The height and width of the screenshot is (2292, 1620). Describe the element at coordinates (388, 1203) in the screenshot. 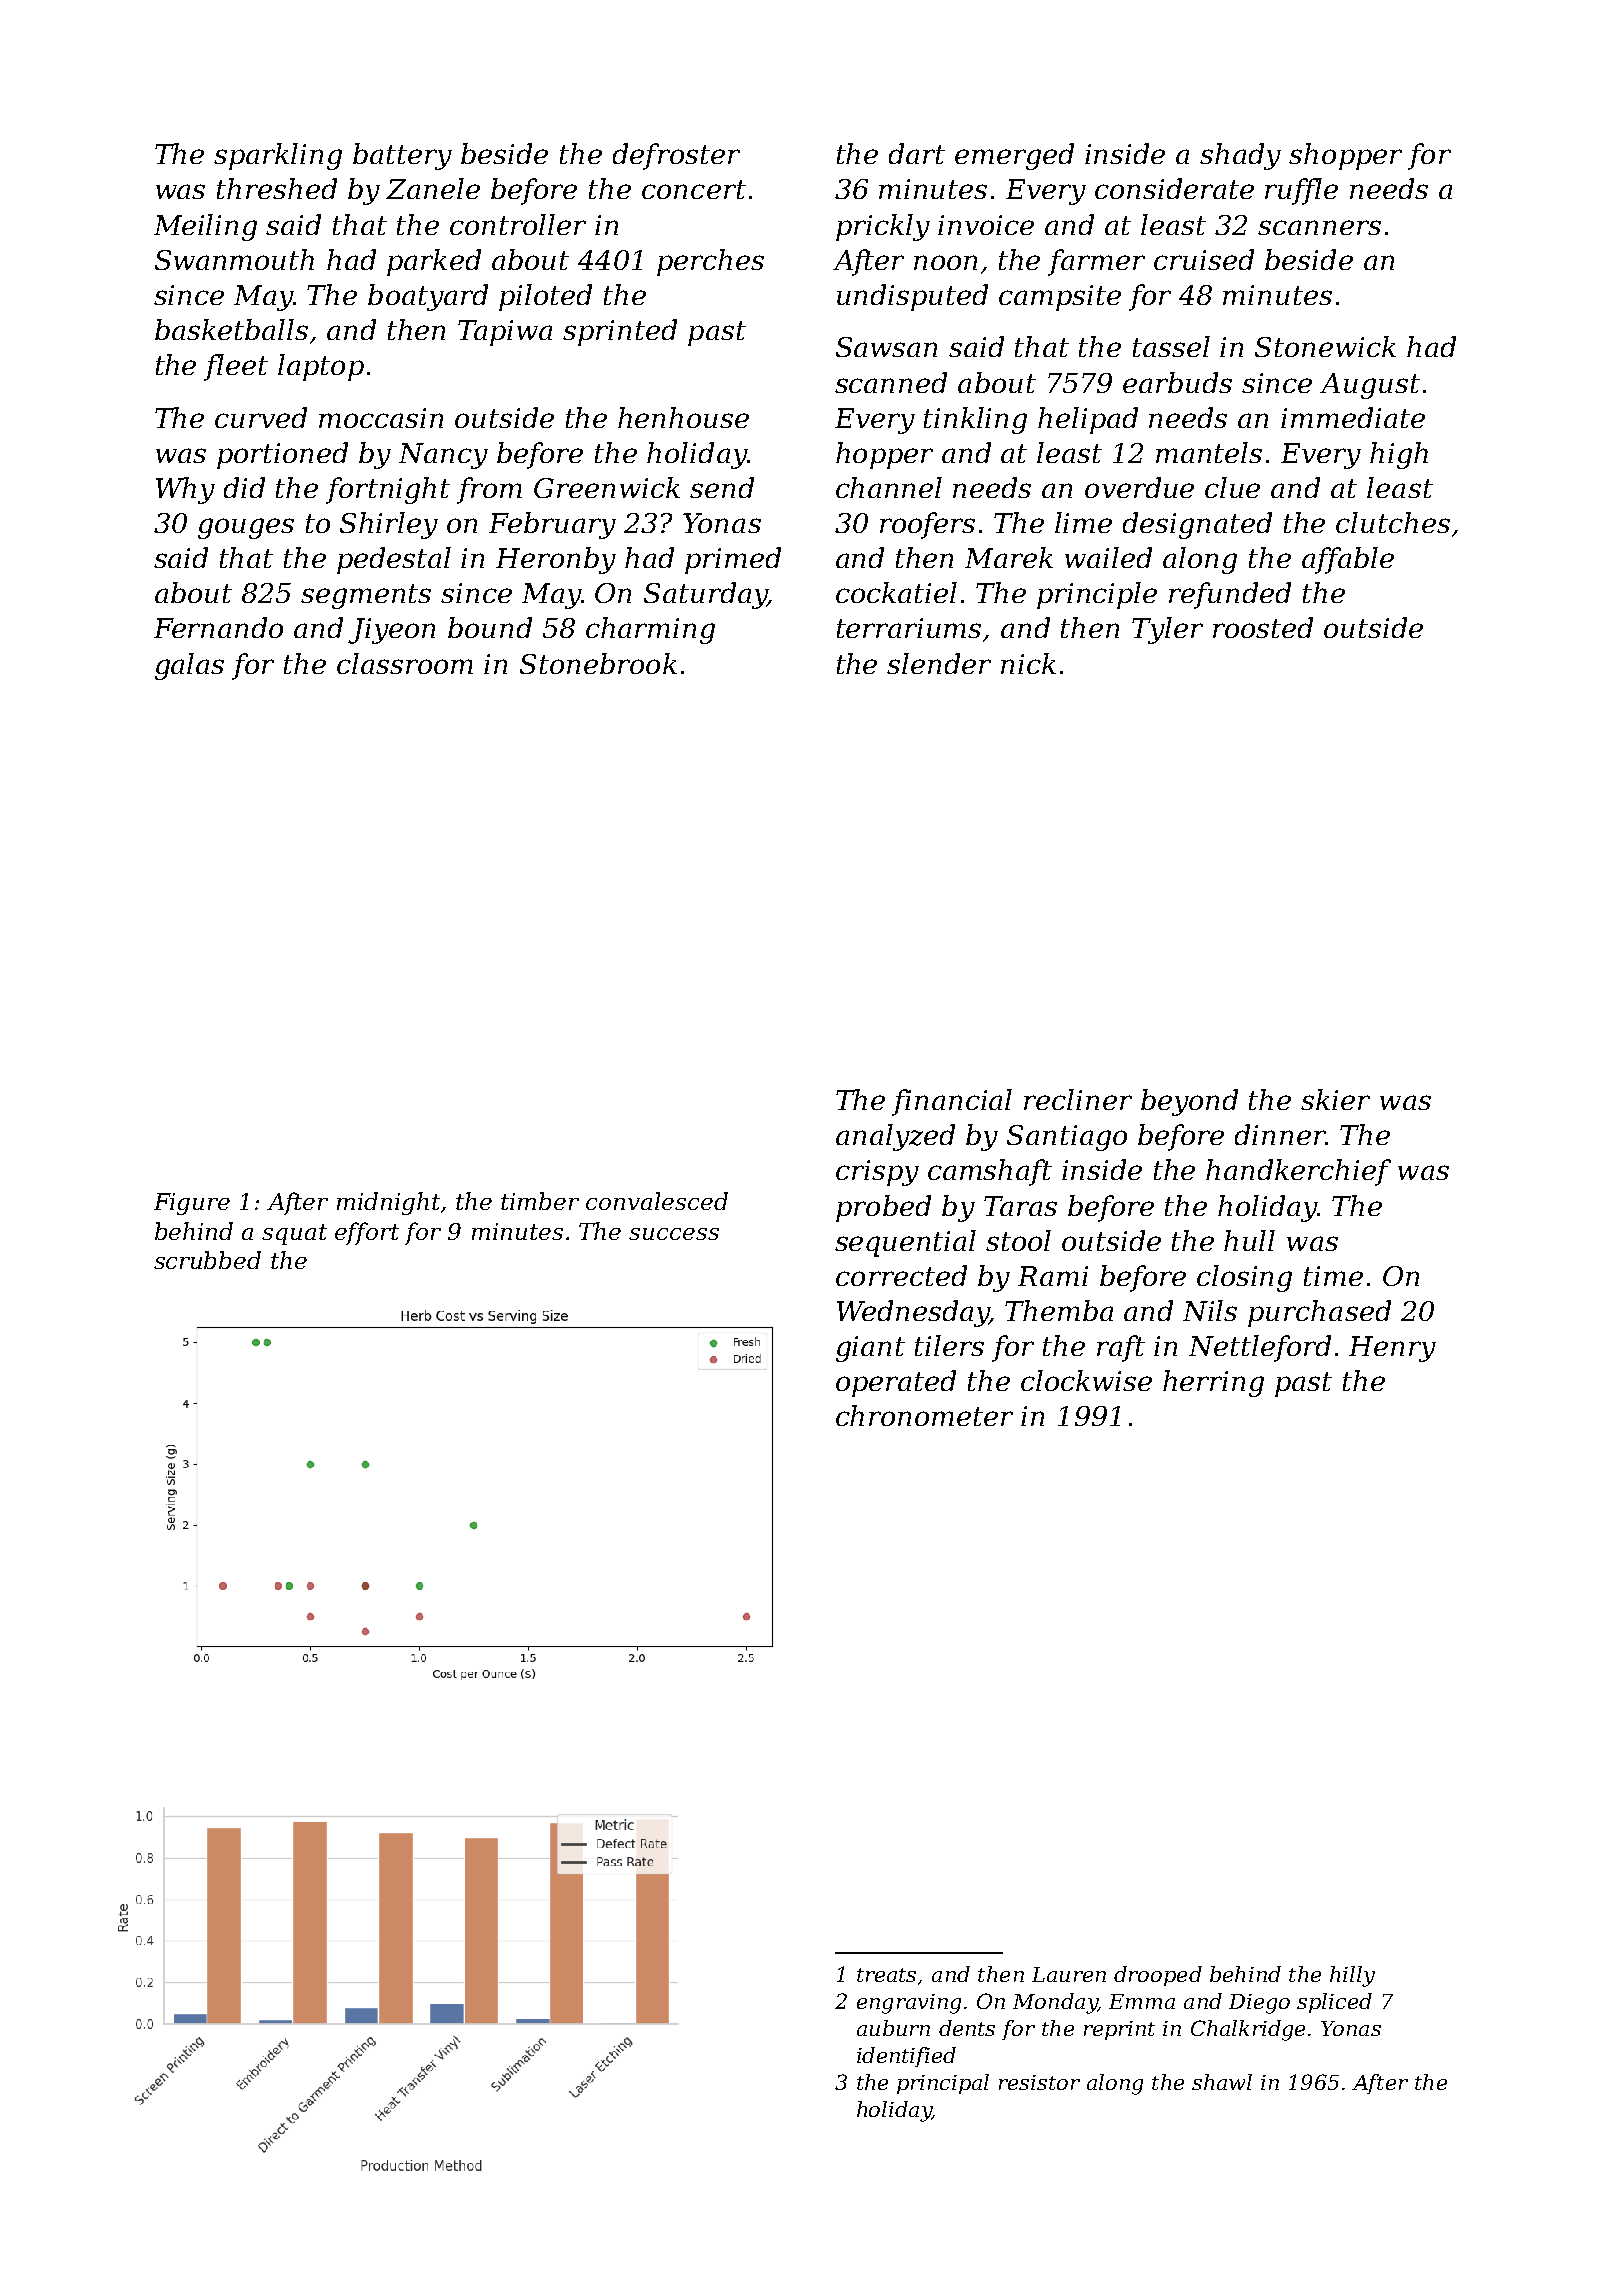

I see `midnight` at that location.
